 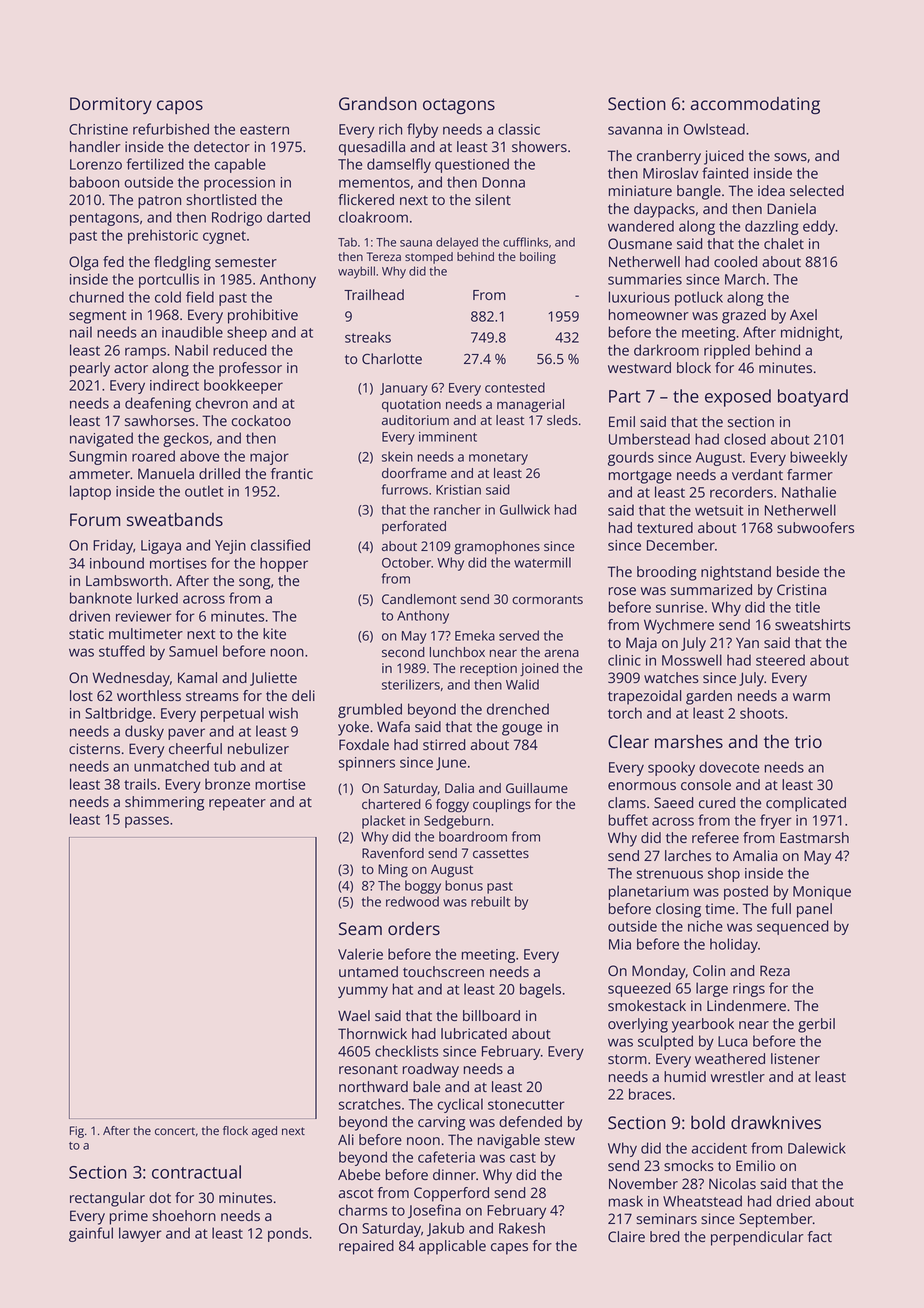 What do you see at coordinates (250, 369) in the screenshot?
I see `professor` at bounding box center [250, 369].
